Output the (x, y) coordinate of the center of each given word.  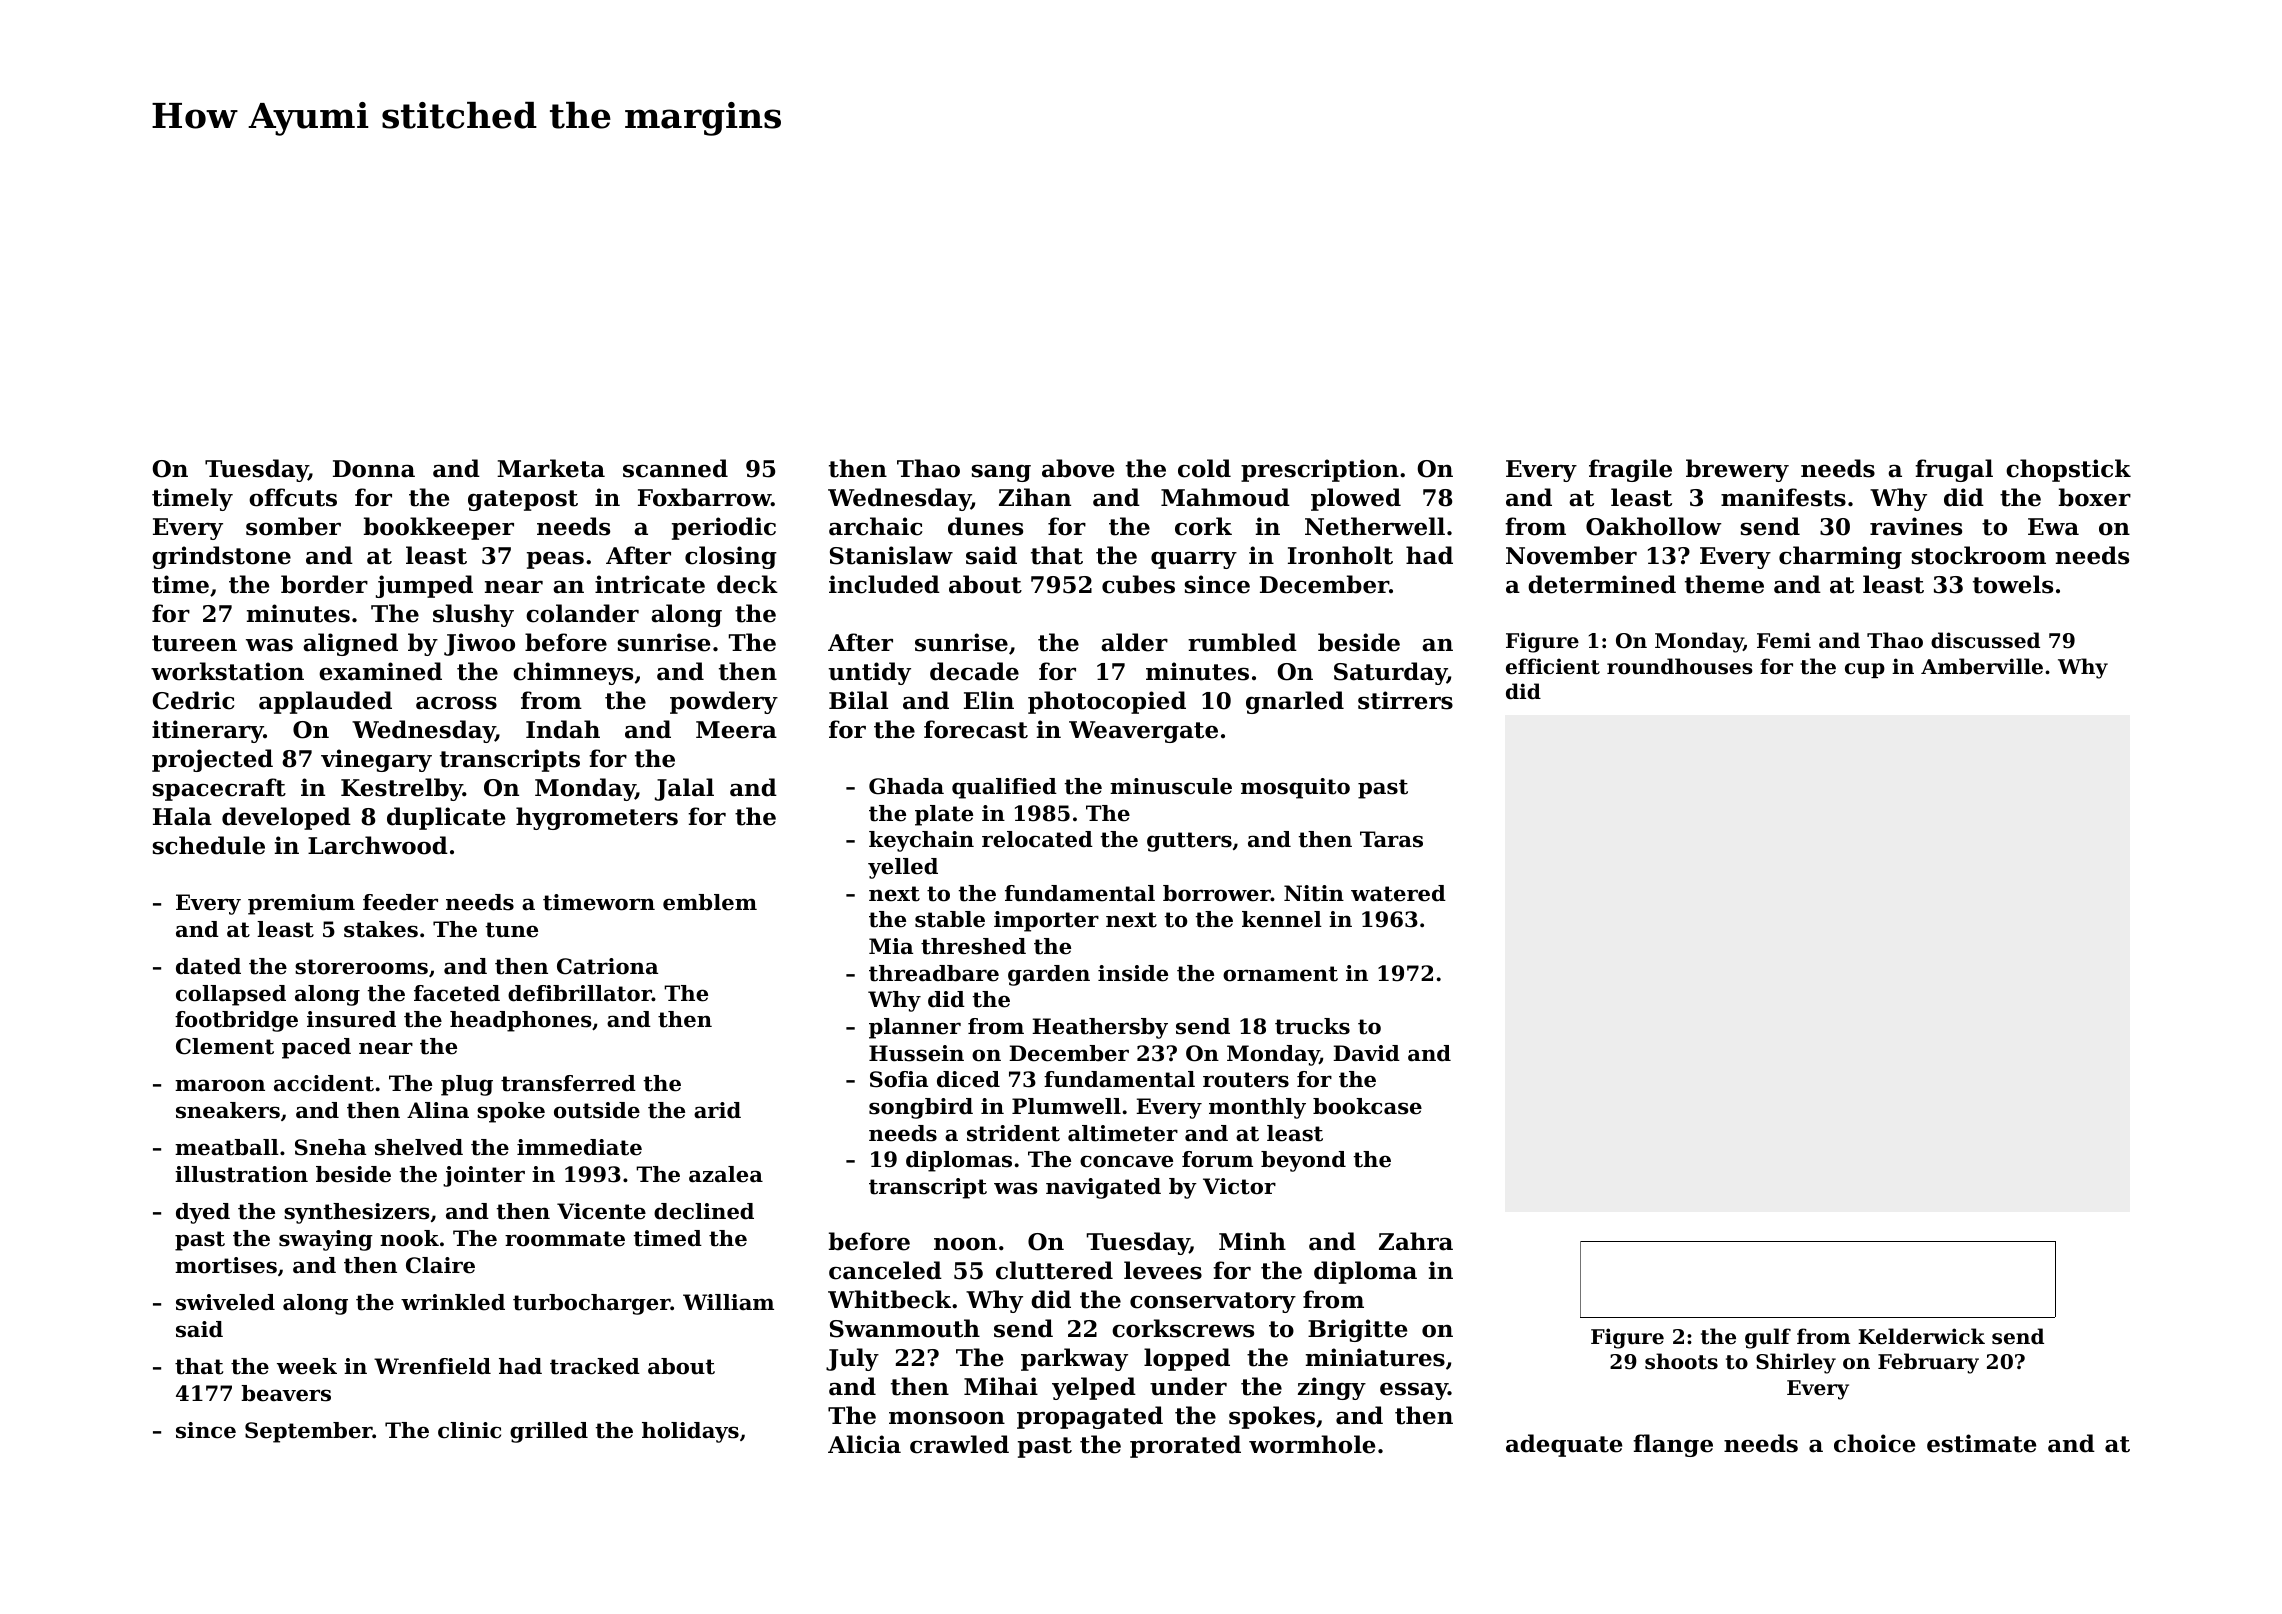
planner (915, 1028)
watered (1398, 893)
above (1078, 468)
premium (301, 904)
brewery (1737, 470)
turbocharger (592, 1304)
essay (1414, 1391)
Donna (374, 469)
